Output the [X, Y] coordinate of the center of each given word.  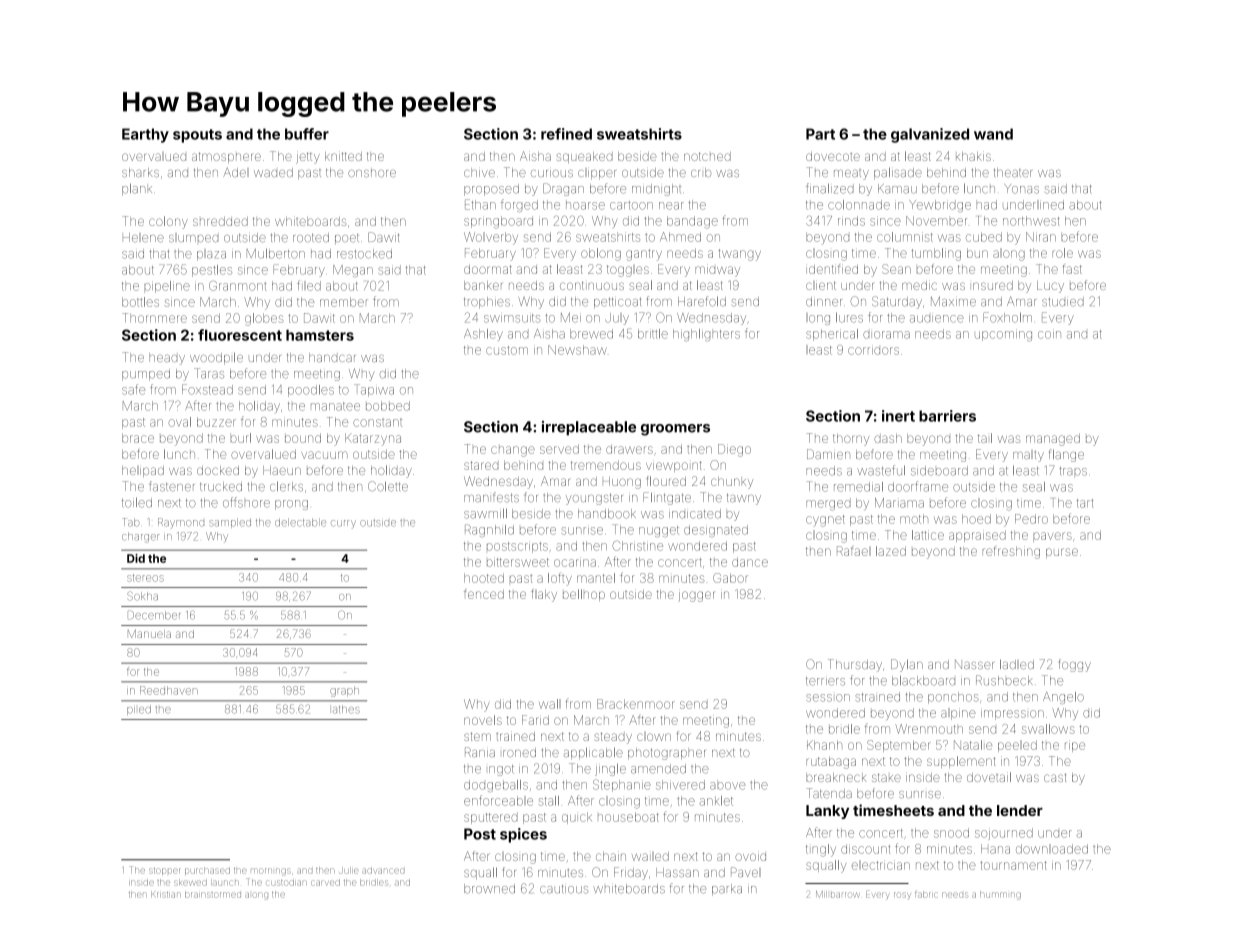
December [154, 615]
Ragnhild [489, 530]
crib [701, 172]
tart [1085, 503]
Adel [236, 172]
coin [1049, 334]
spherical [832, 335]
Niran [1041, 237]
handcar [332, 357]
